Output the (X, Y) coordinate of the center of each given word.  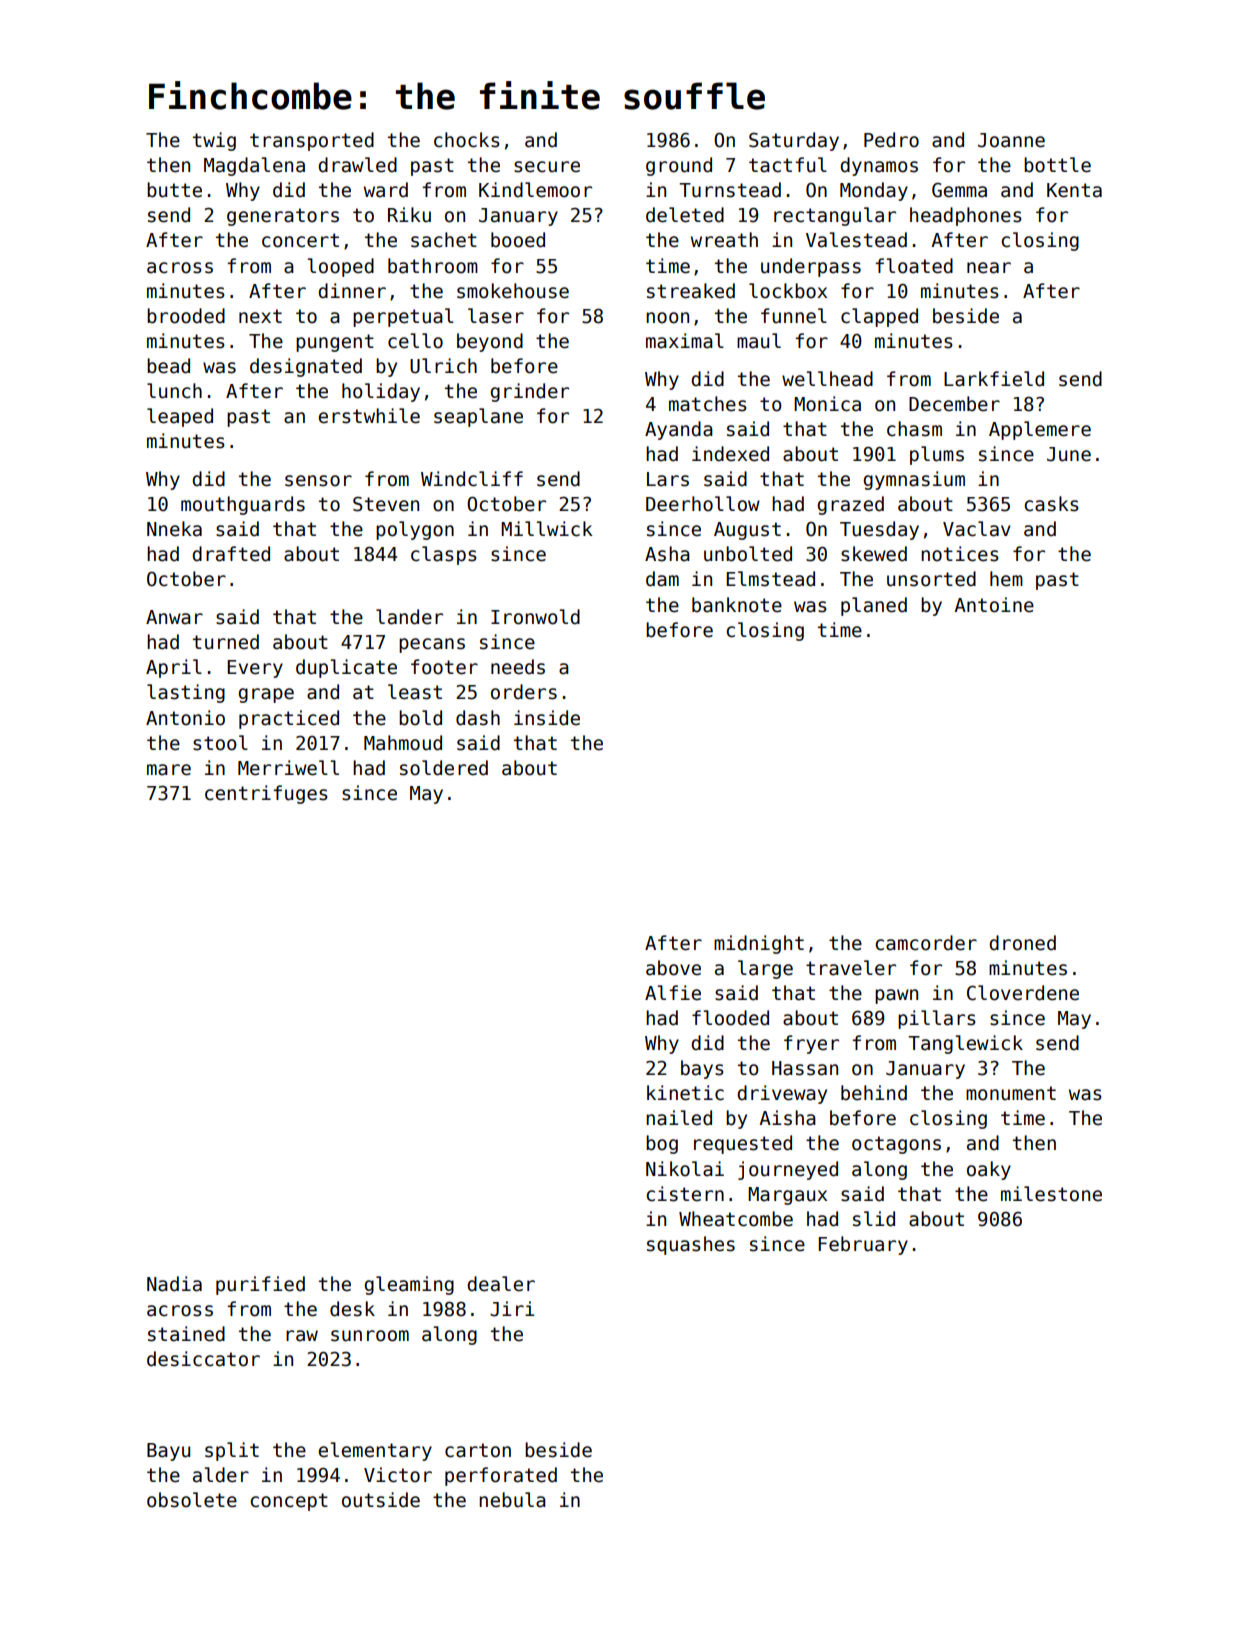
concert (300, 240)
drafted (231, 554)
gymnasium (914, 480)
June (1069, 454)
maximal (685, 341)
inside (547, 718)
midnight (759, 944)
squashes (691, 1245)
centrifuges (266, 794)
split (232, 1451)
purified (260, 1285)
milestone (1051, 1194)
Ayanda (679, 430)
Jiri (512, 1309)
